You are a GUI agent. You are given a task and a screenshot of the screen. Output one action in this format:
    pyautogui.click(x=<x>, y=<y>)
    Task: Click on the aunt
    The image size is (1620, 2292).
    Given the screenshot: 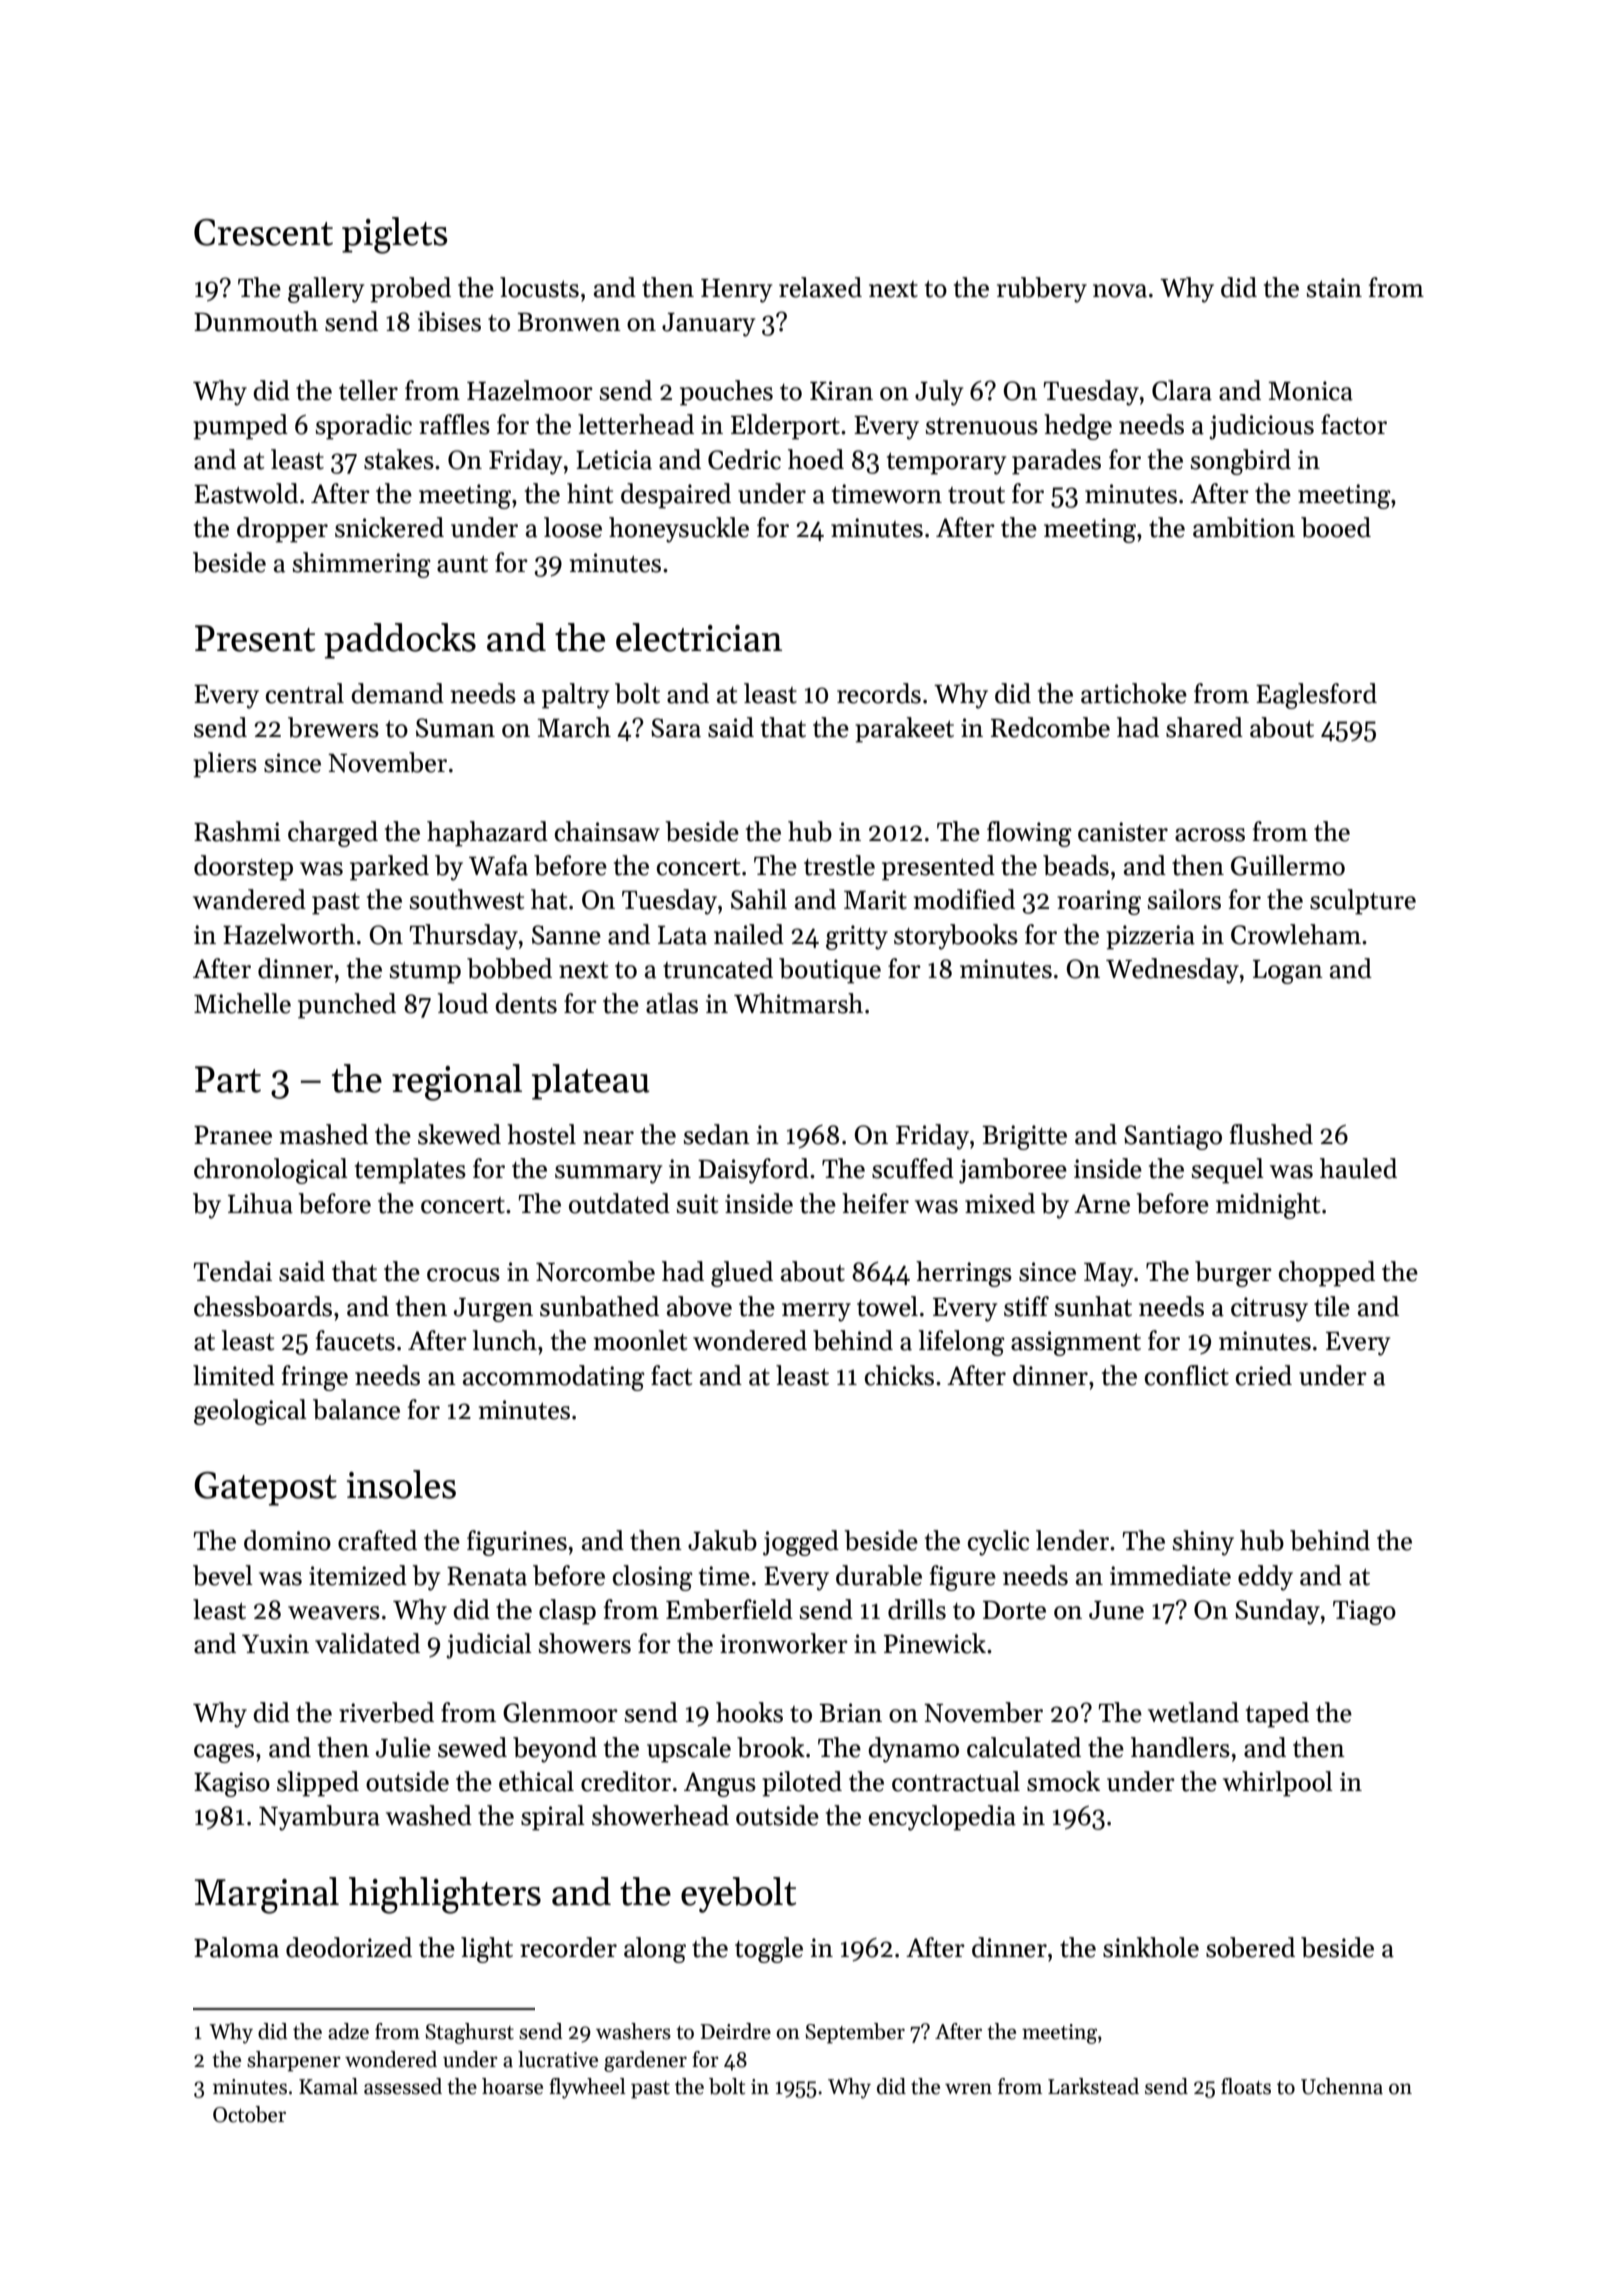 What is the action you would take?
    pyautogui.click(x=462, y=564)
